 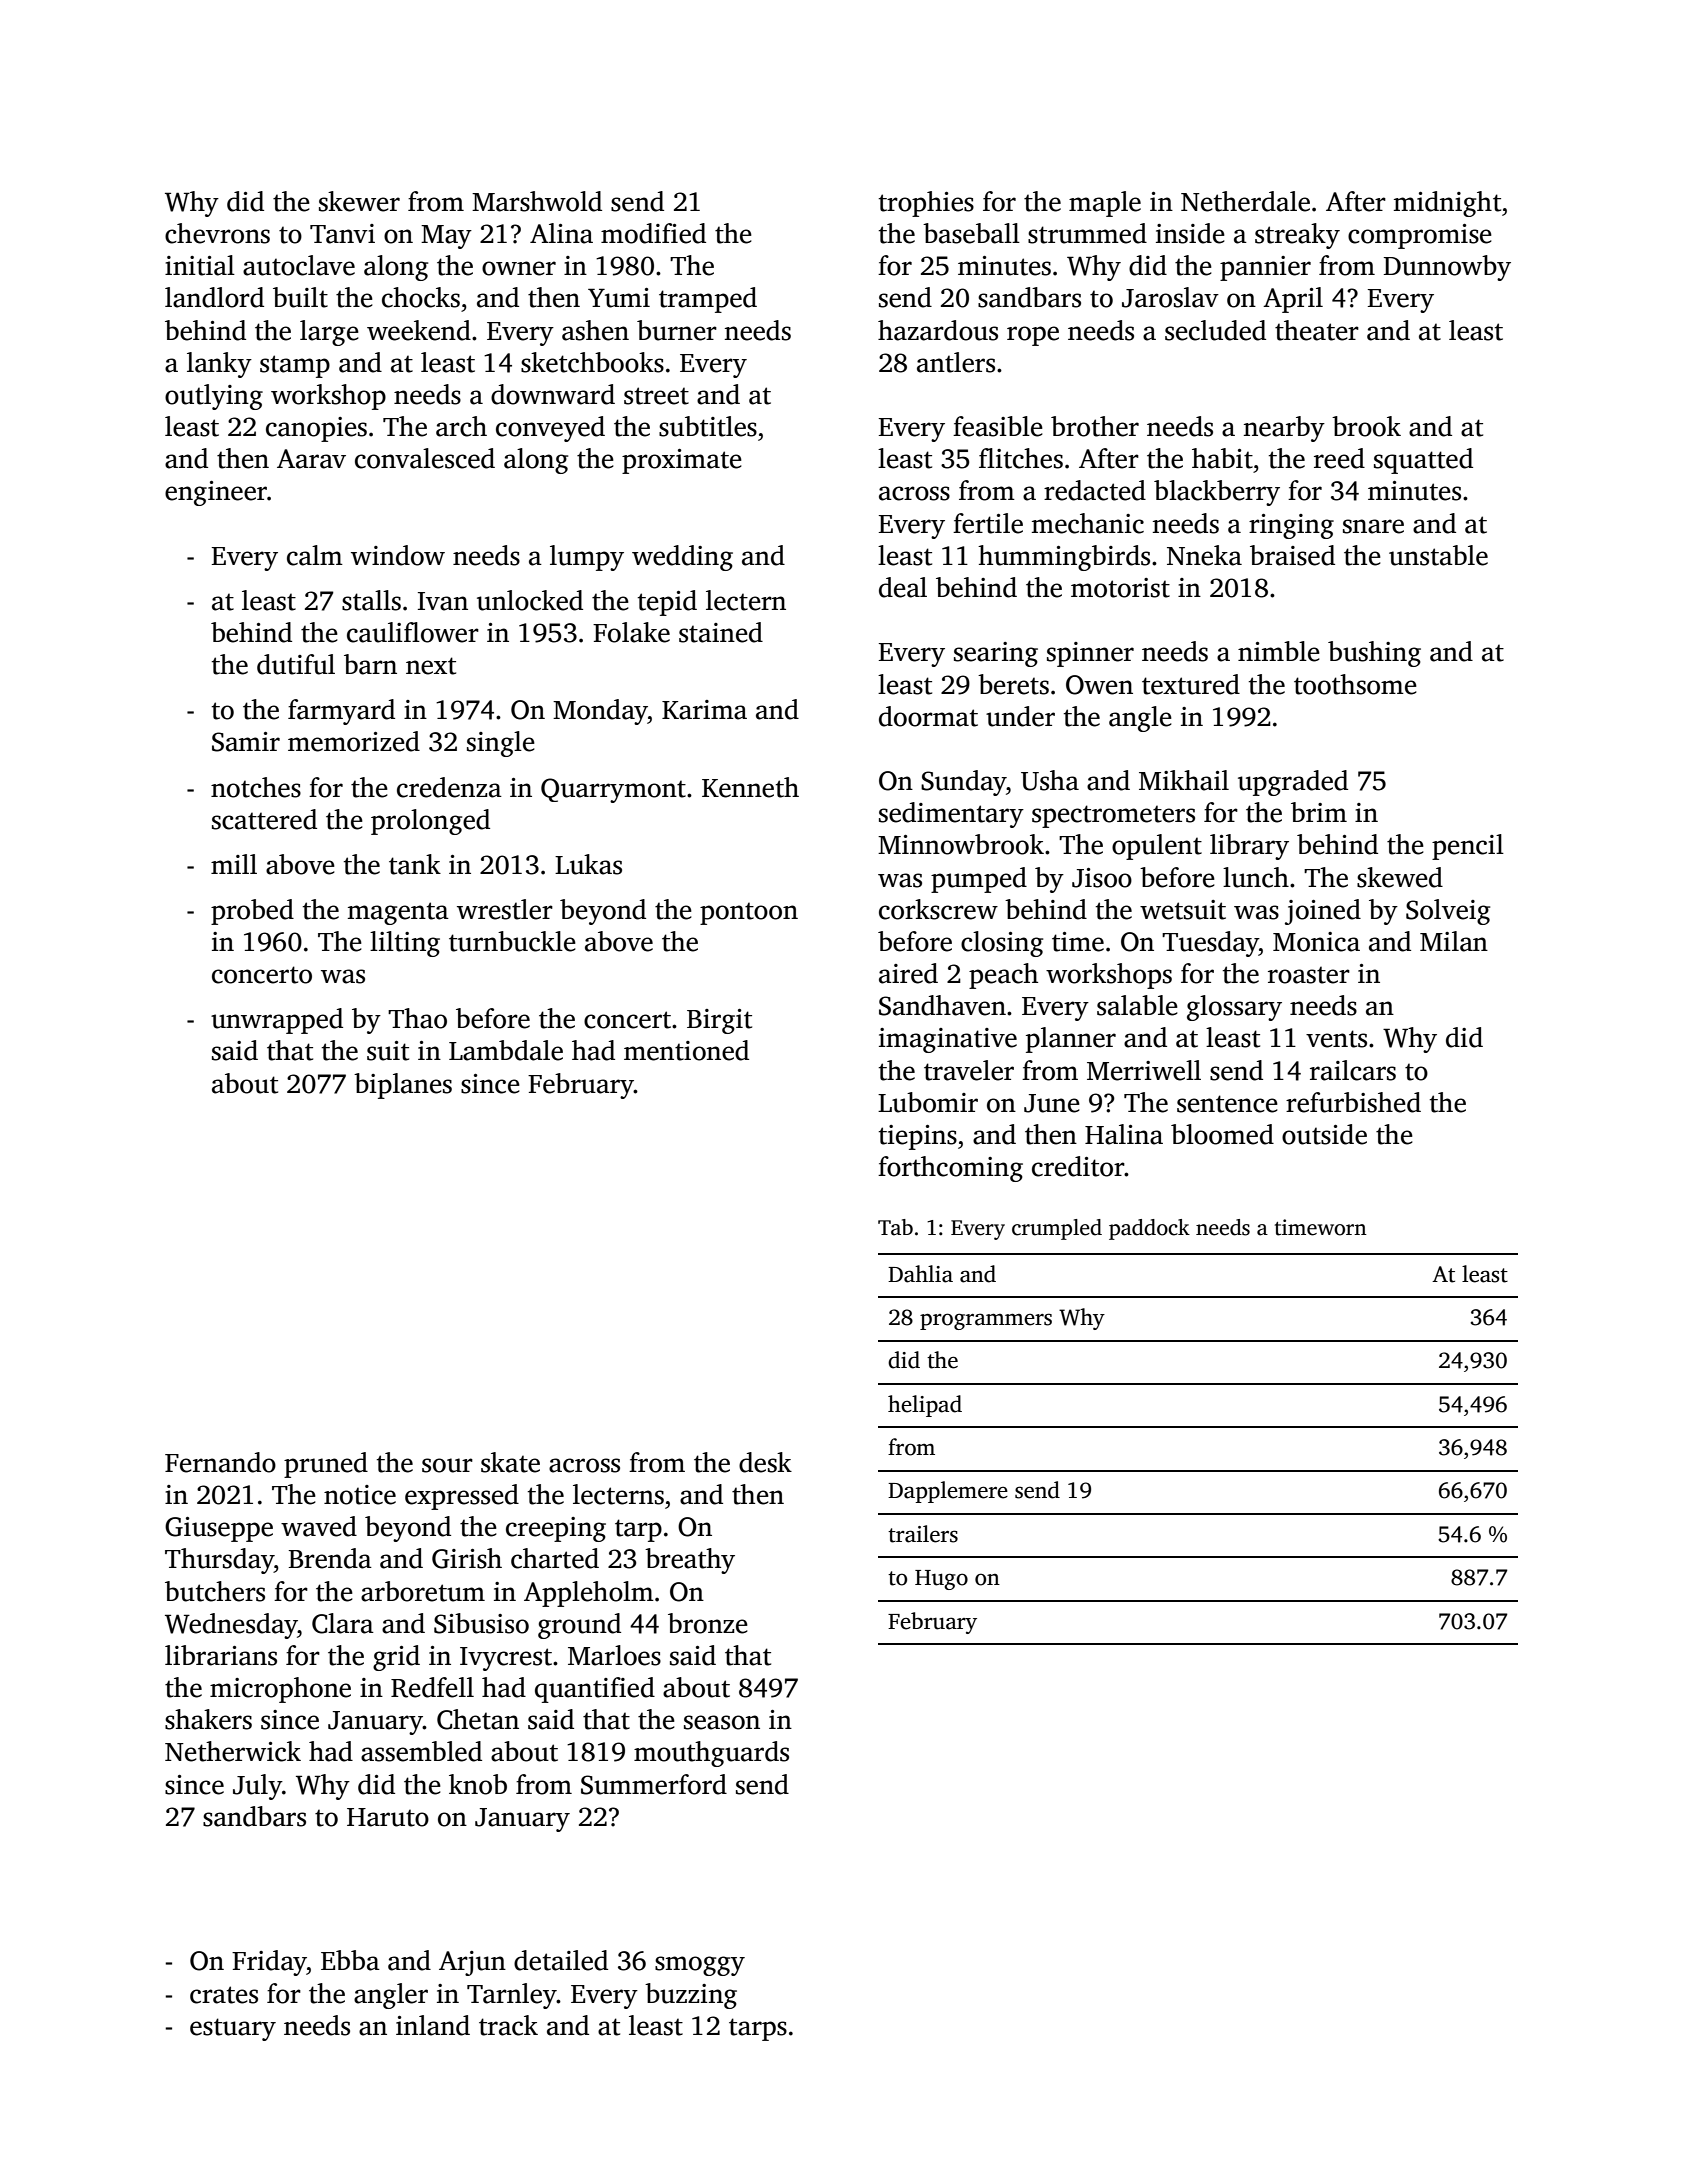 What do you see at coordinates (750, 787) in the page?
I see `Kenneth` at bounding box center [750, 787].
